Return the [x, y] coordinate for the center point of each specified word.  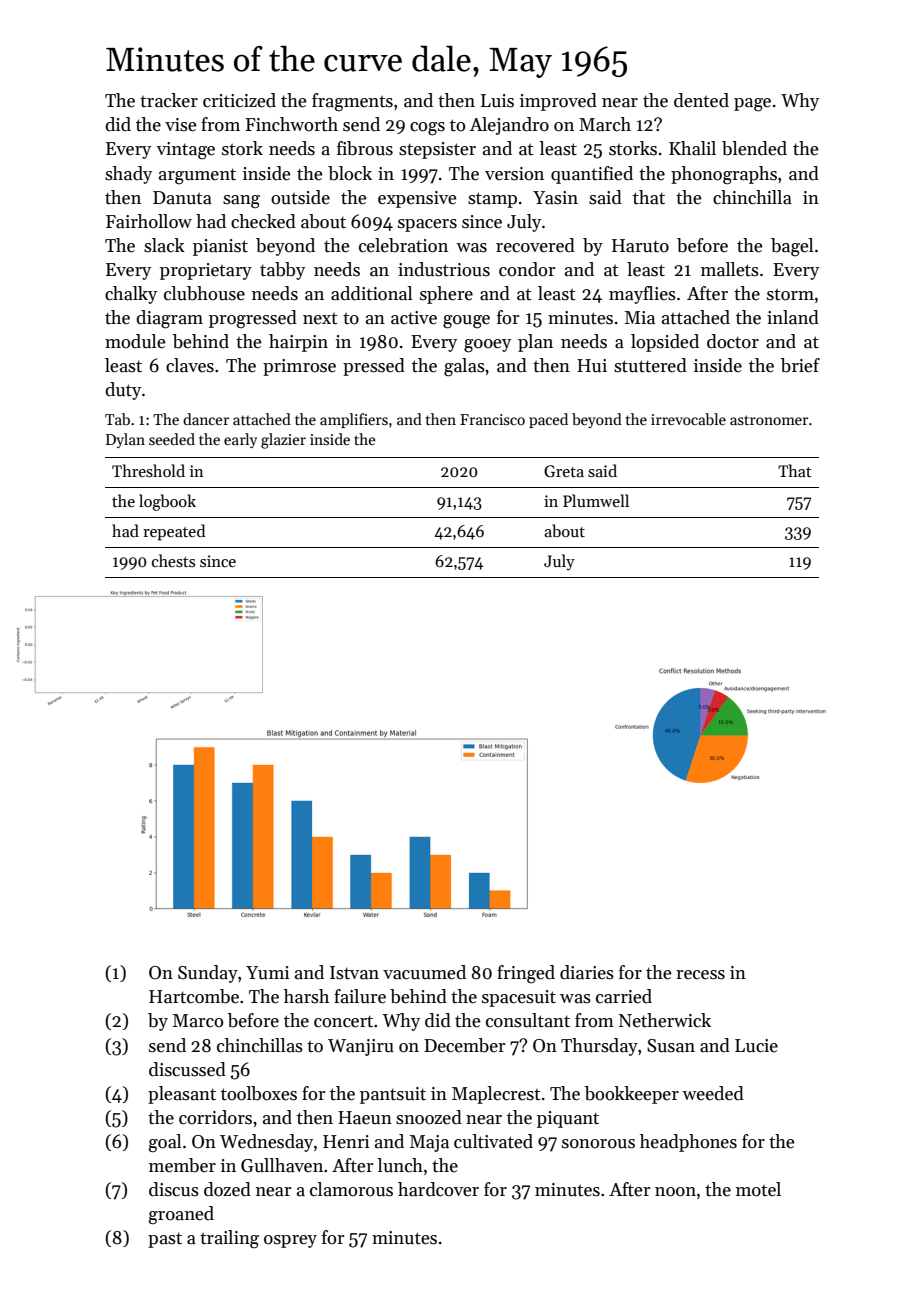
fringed [526, 974]
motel [758, 1189]
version [514, 174]
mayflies [642, 295]
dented [701, 100]
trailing [229, 1239]
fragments [352, 102]
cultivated [493, 1141]
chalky [131, 295]
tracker [169, 100]
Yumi [267, 972]
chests [173, 561]
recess [700, 975]
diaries [587, 972]
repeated [174, 532]
